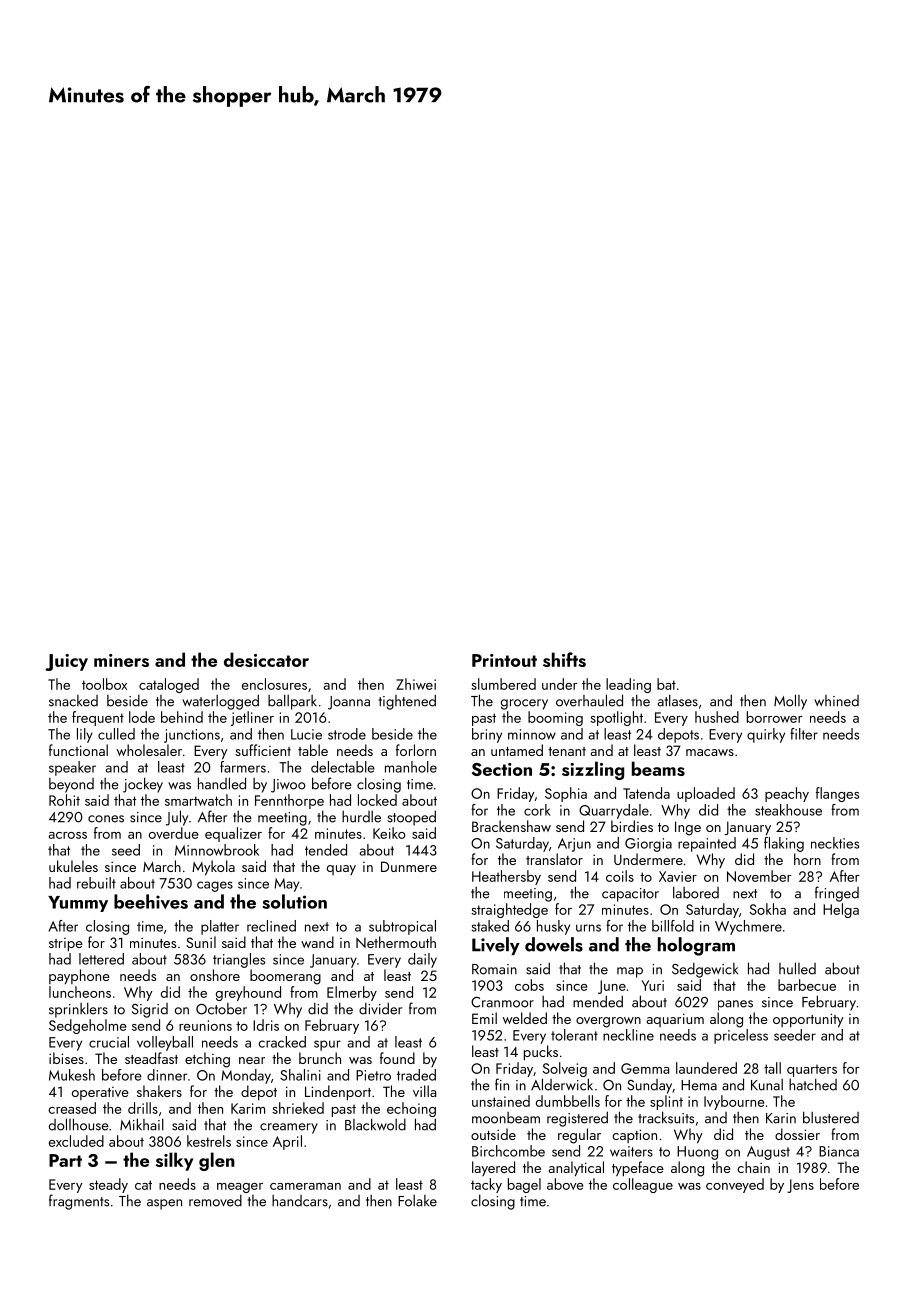  I want to click on hushed, so click(717, 717).
